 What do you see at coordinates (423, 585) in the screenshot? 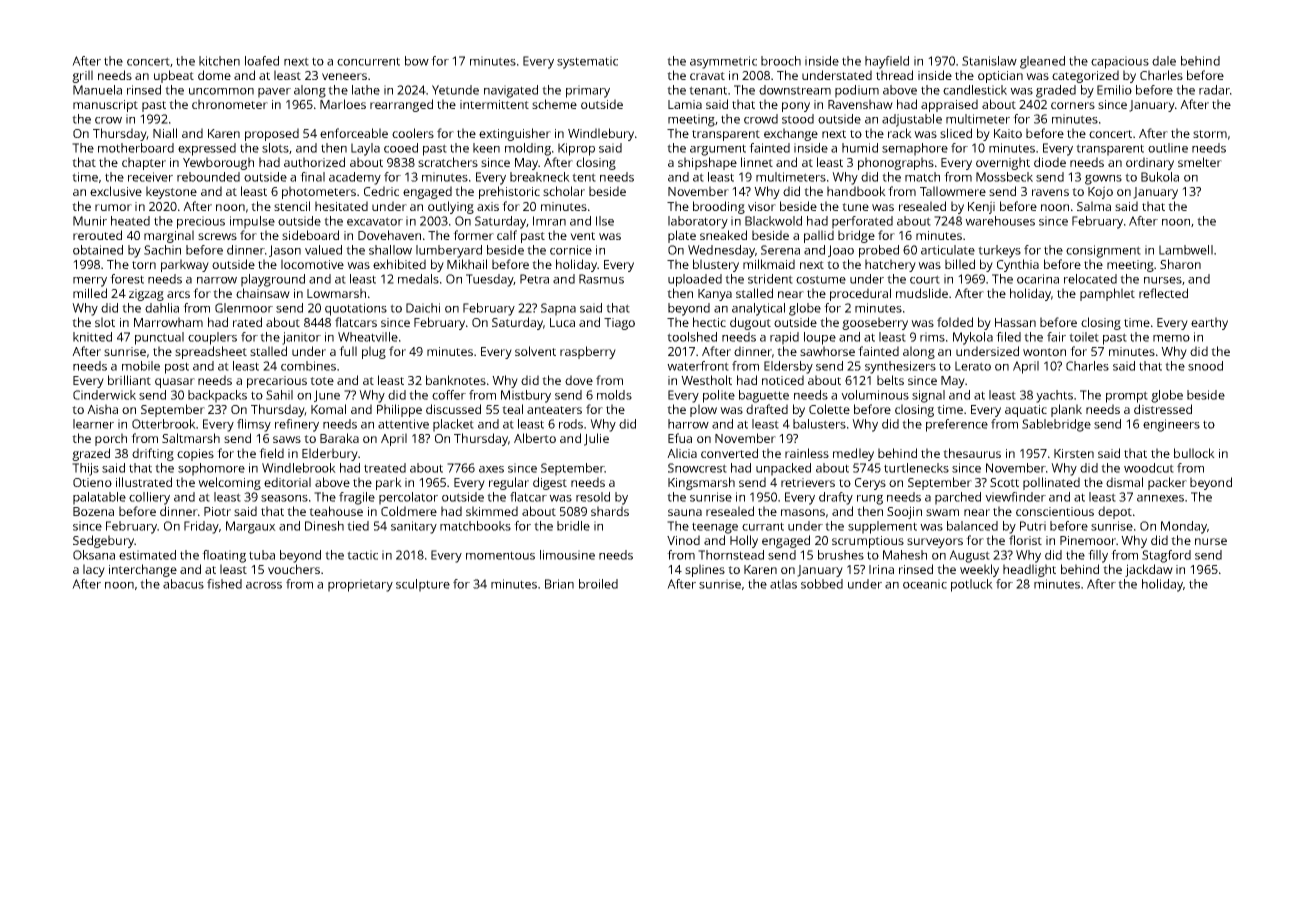
I see `sculpture` at bounding box center [423, 585].
